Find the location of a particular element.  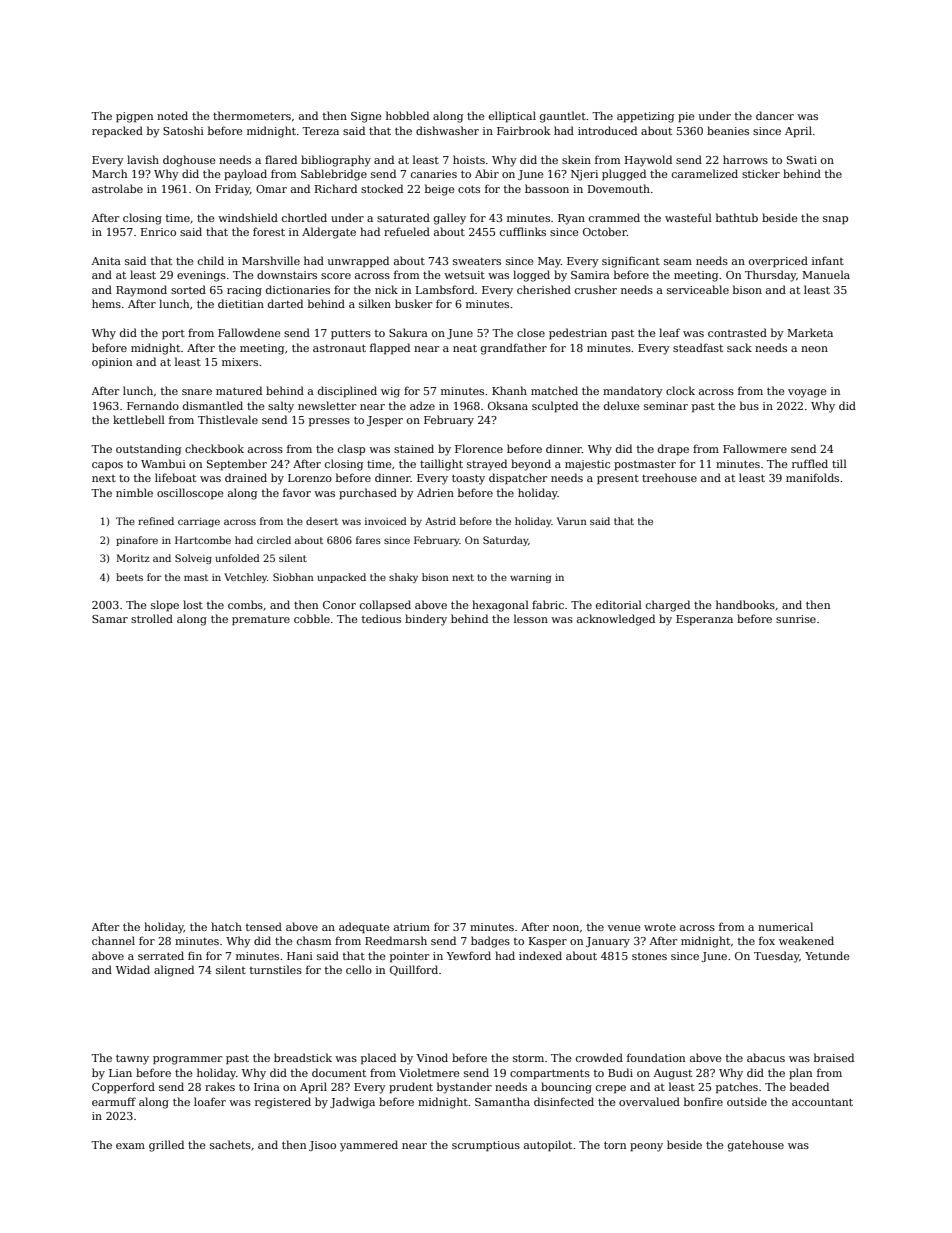

Enrico is located at coordinates (158, 232).
